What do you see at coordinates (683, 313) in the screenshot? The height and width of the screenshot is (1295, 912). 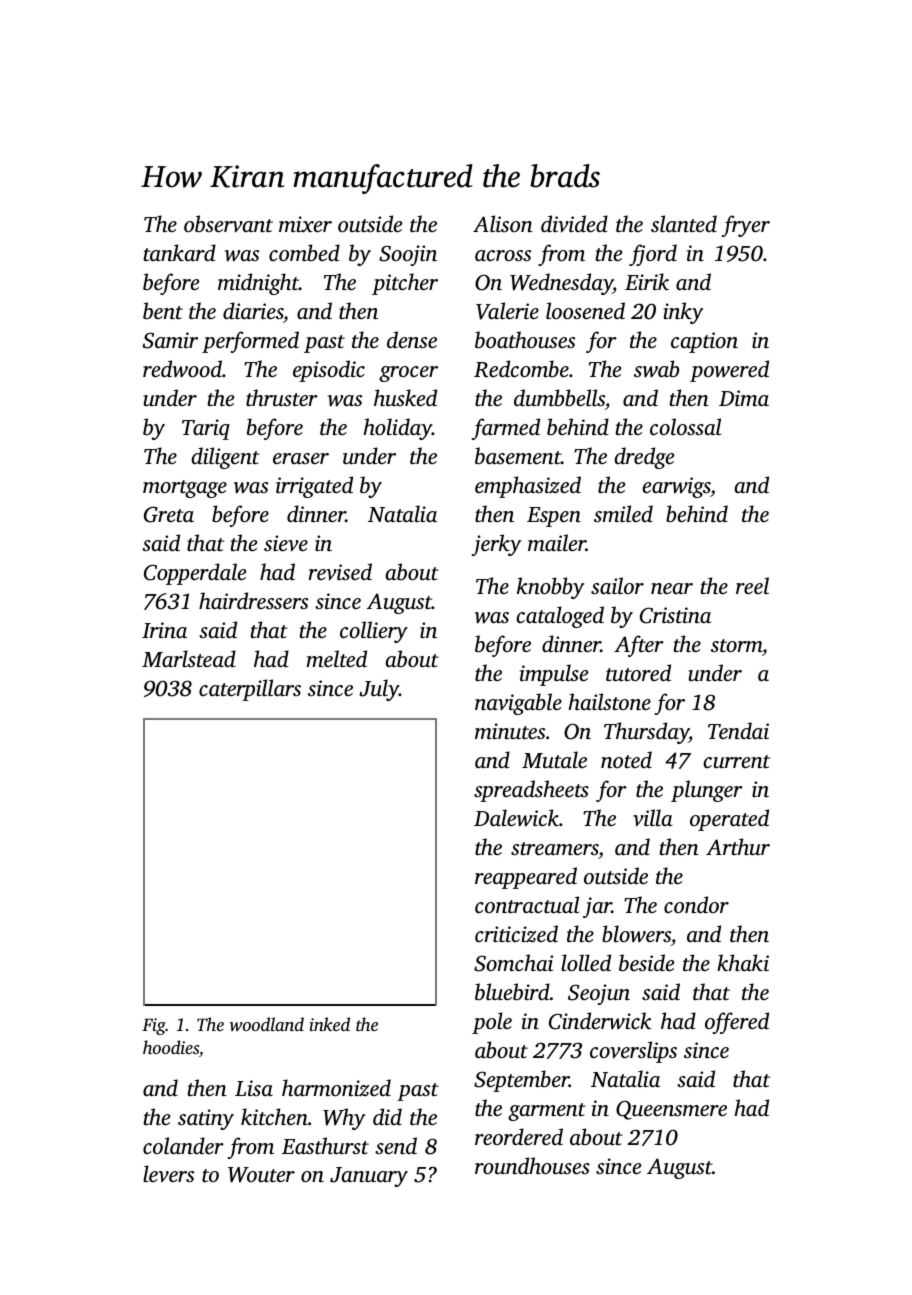 I see `inky` at bounding box center [683, 313].
